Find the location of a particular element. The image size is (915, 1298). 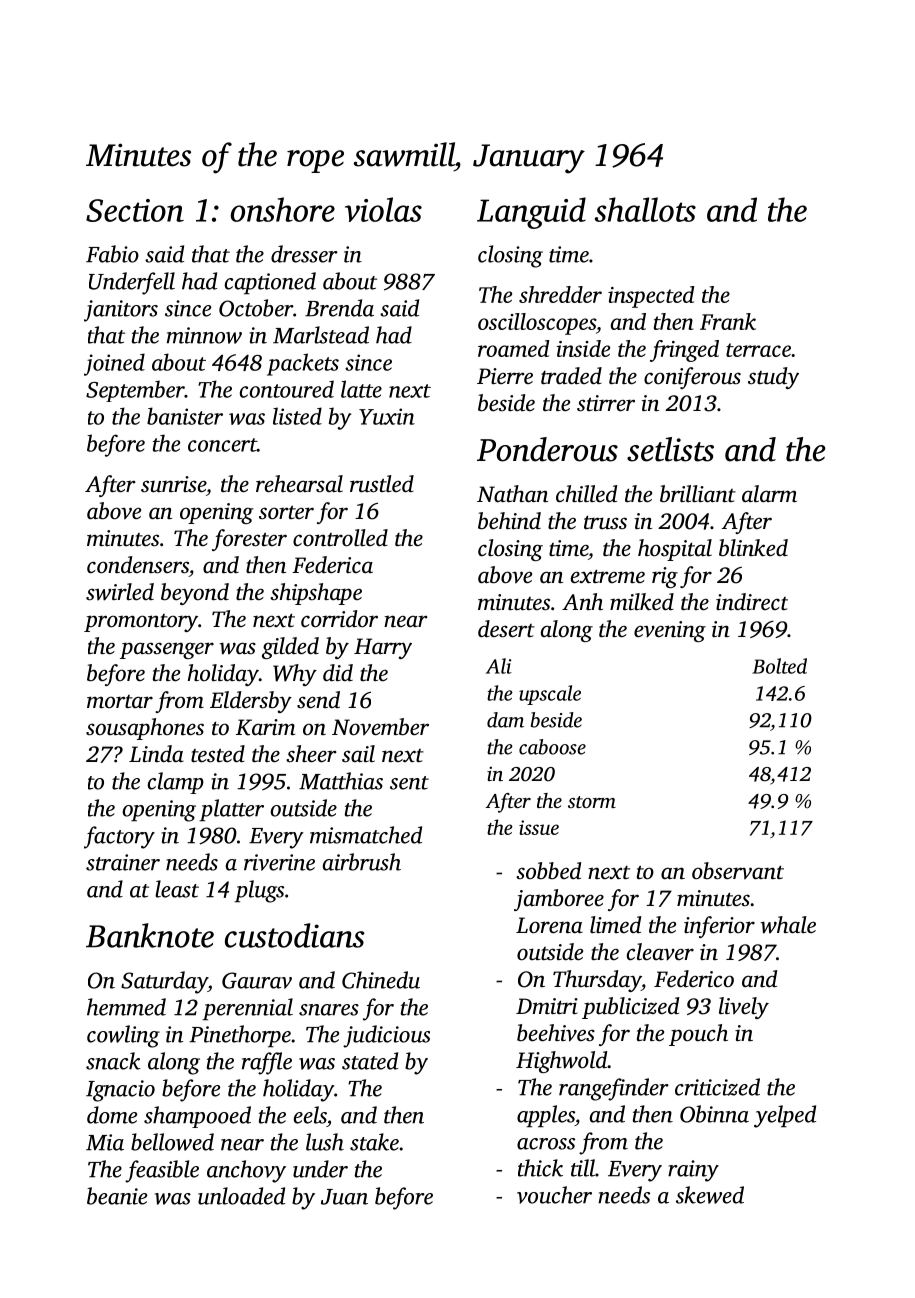

violas is located at coordinates (383, 209).
